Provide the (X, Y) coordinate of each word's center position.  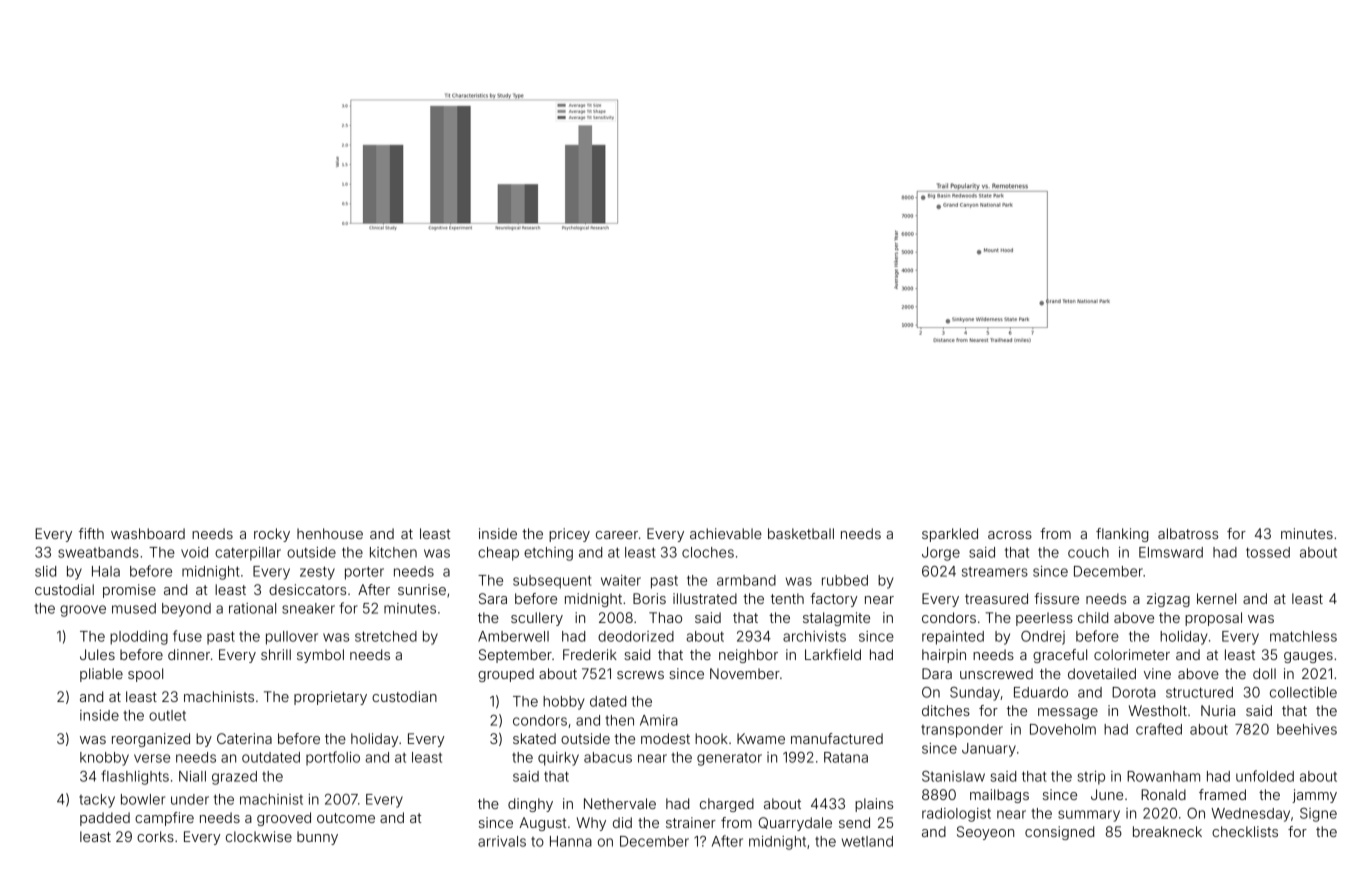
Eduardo (1041, 692)
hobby (564, 703)
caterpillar (248, 554)
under (190, 799)
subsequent (552, 582)
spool (145, 675)
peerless (1044, 619)
